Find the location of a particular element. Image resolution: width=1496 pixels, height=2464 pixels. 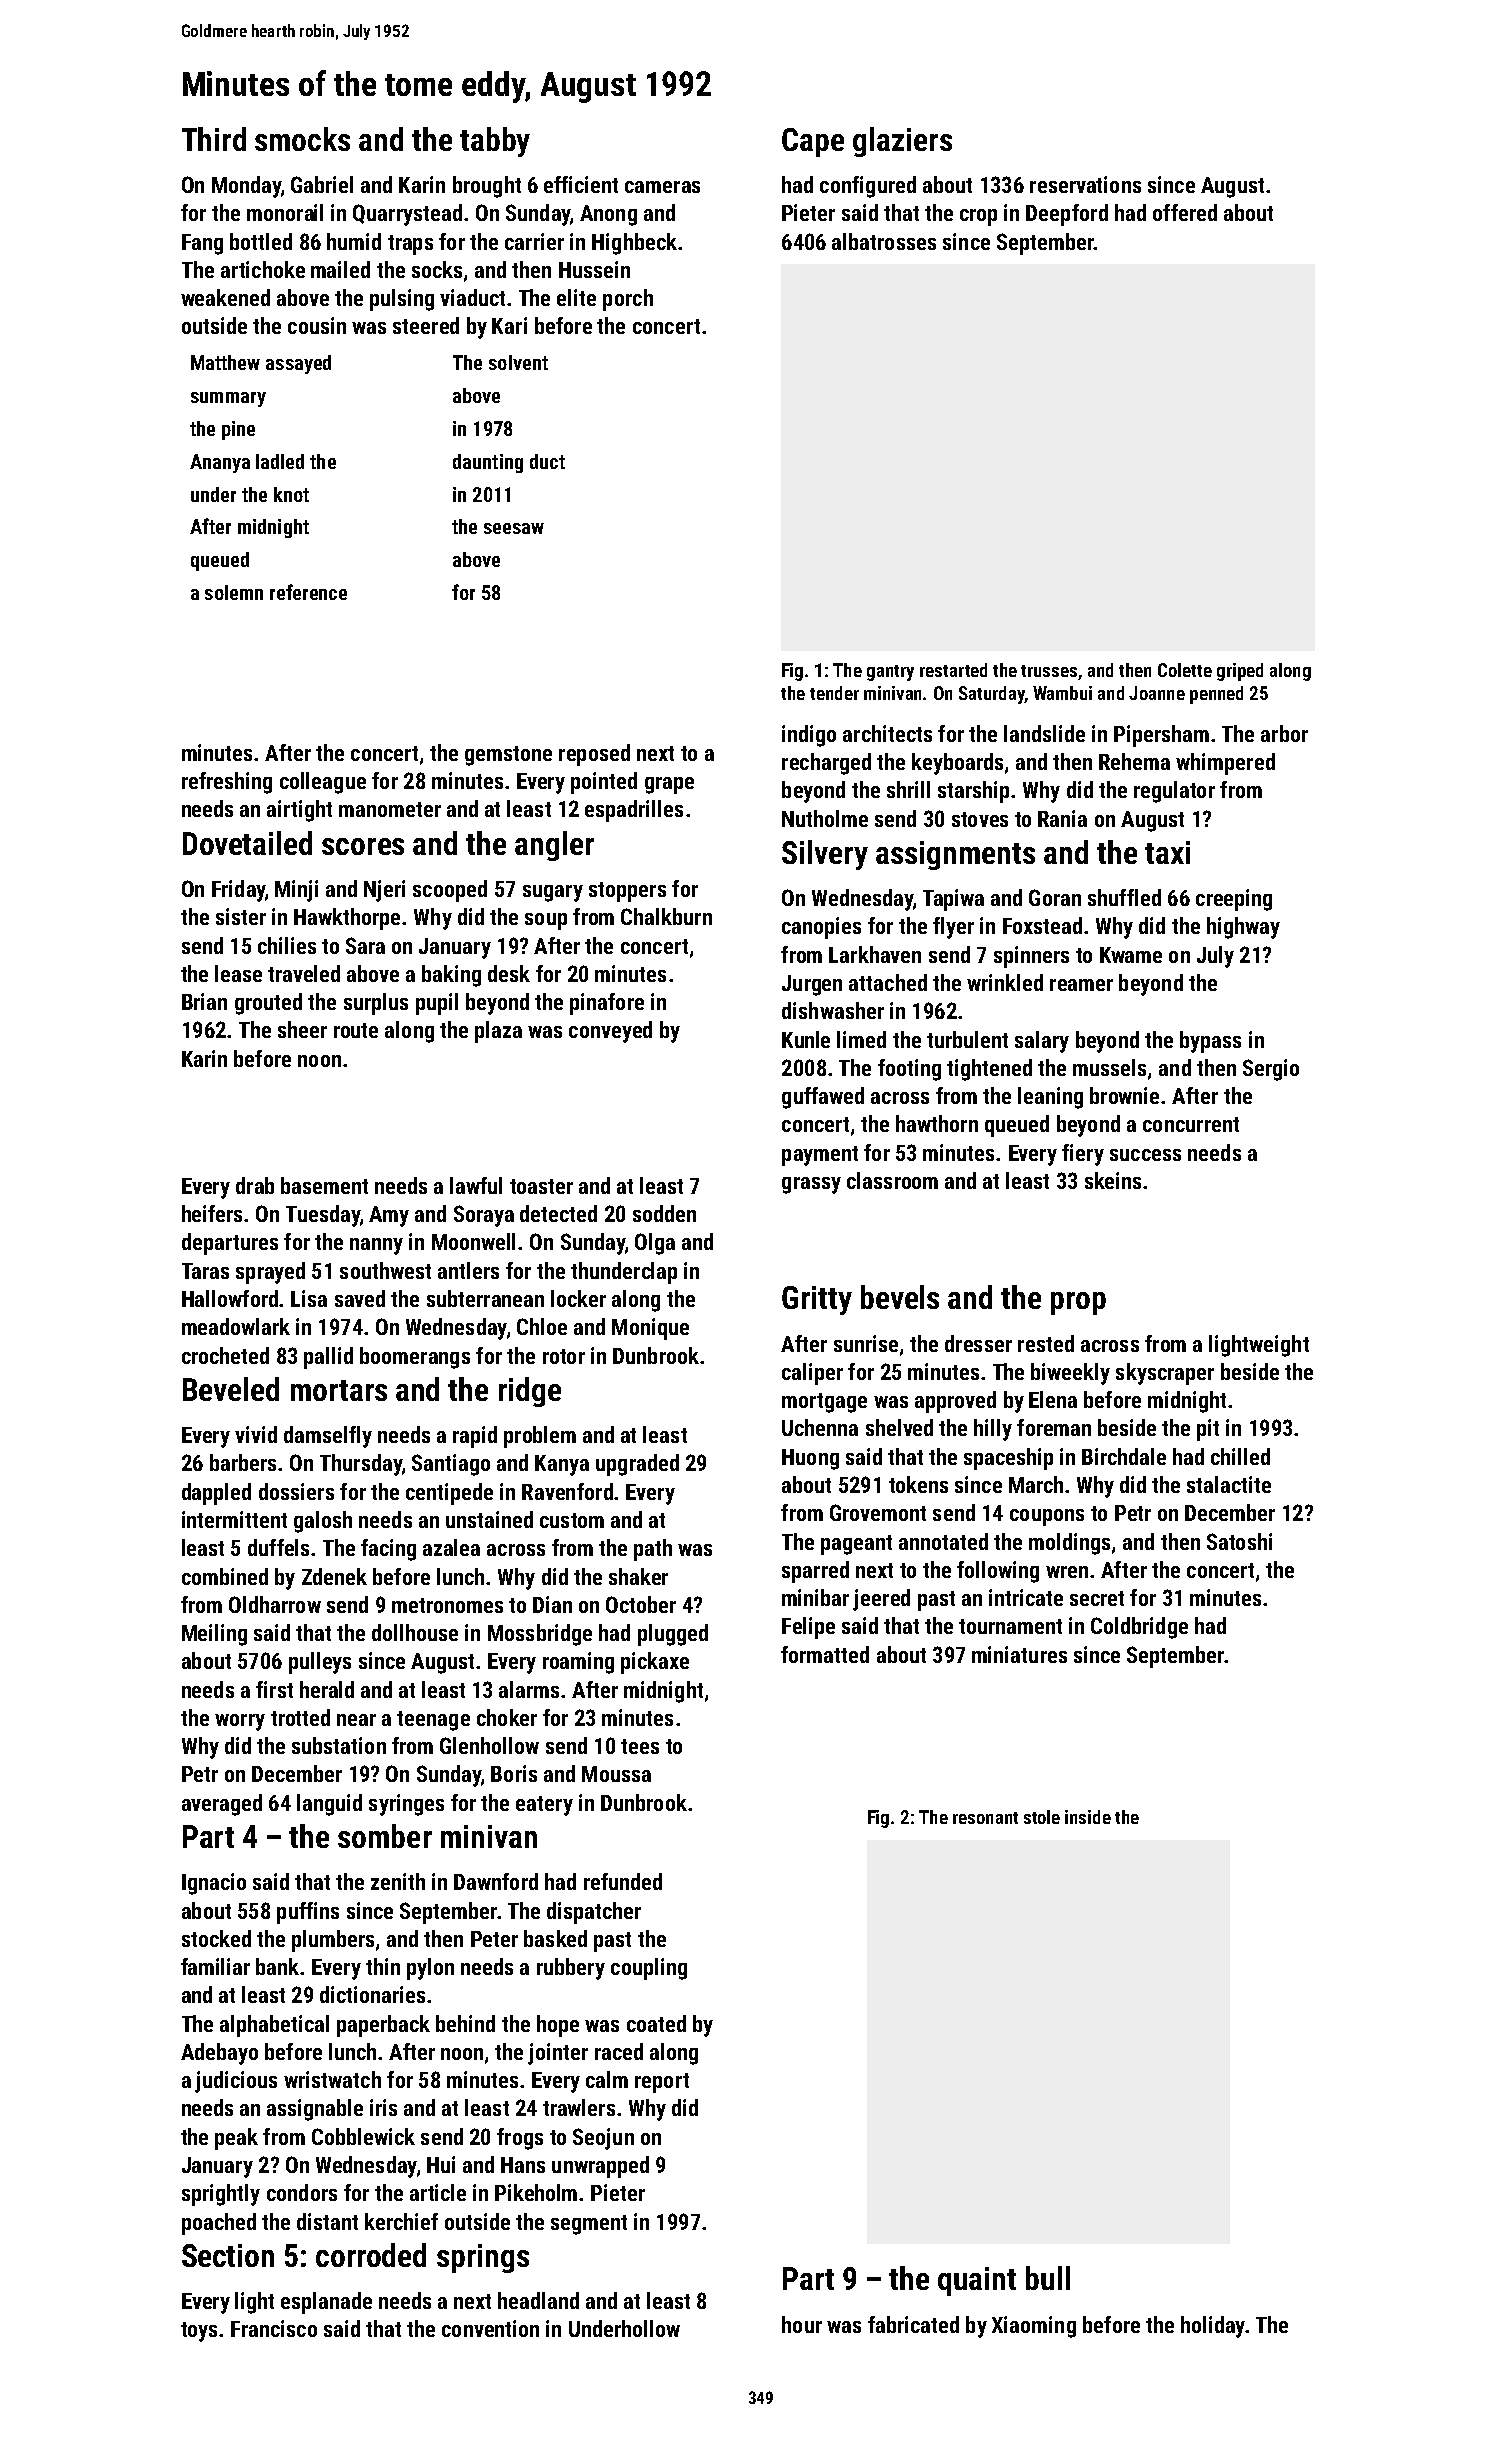

hour is located at coordinates (802, 2324).
